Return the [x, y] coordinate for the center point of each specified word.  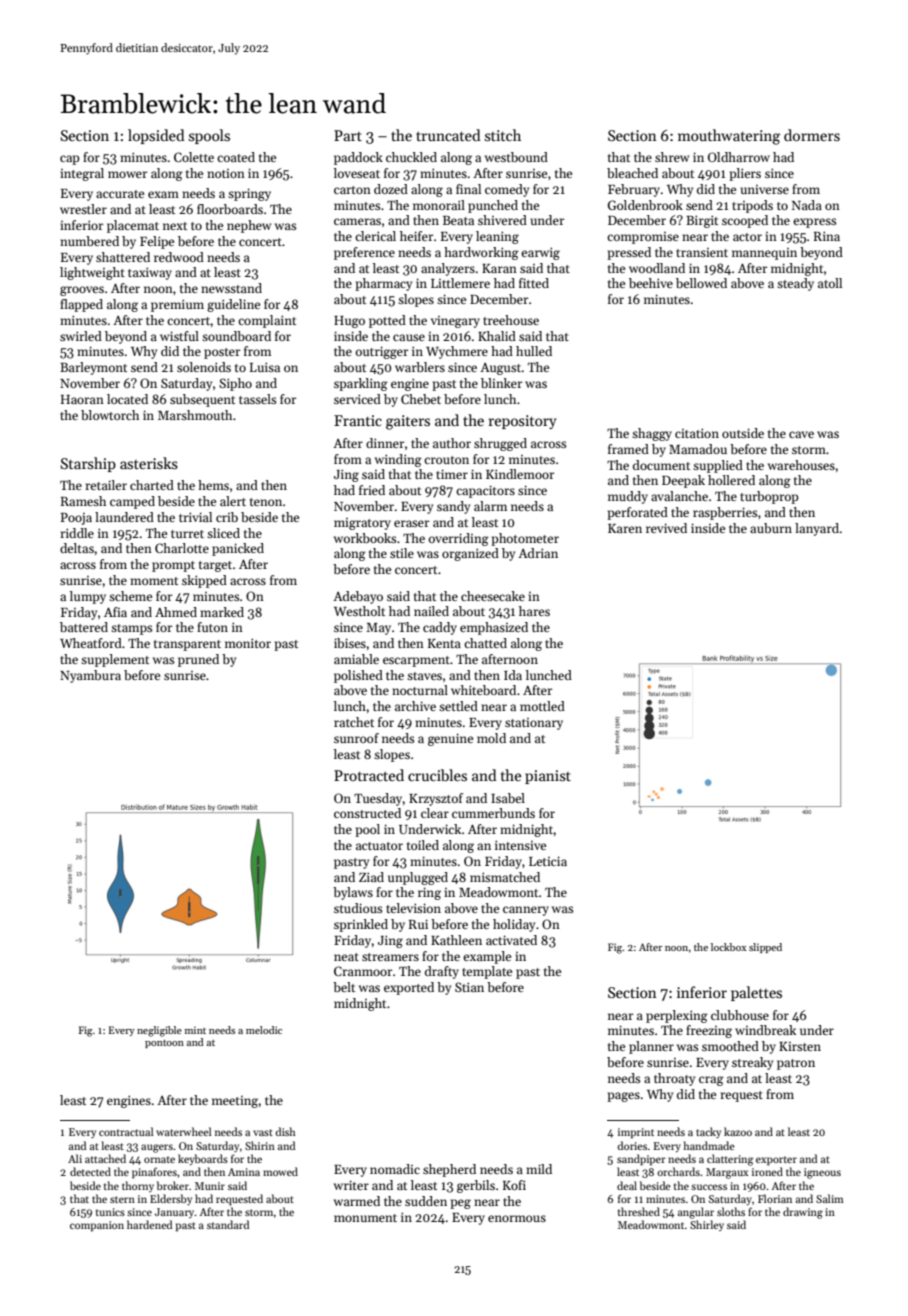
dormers [812, 135]
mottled [542, 706]
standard [228, 1224]
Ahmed [176, 612]
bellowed [701, 283]
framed [628, 449]
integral [82, 174]
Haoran [82, 399]
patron [796, 1064]
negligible [159, 1031]
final [468, 189]
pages [623, 1097]
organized [470, 554]
